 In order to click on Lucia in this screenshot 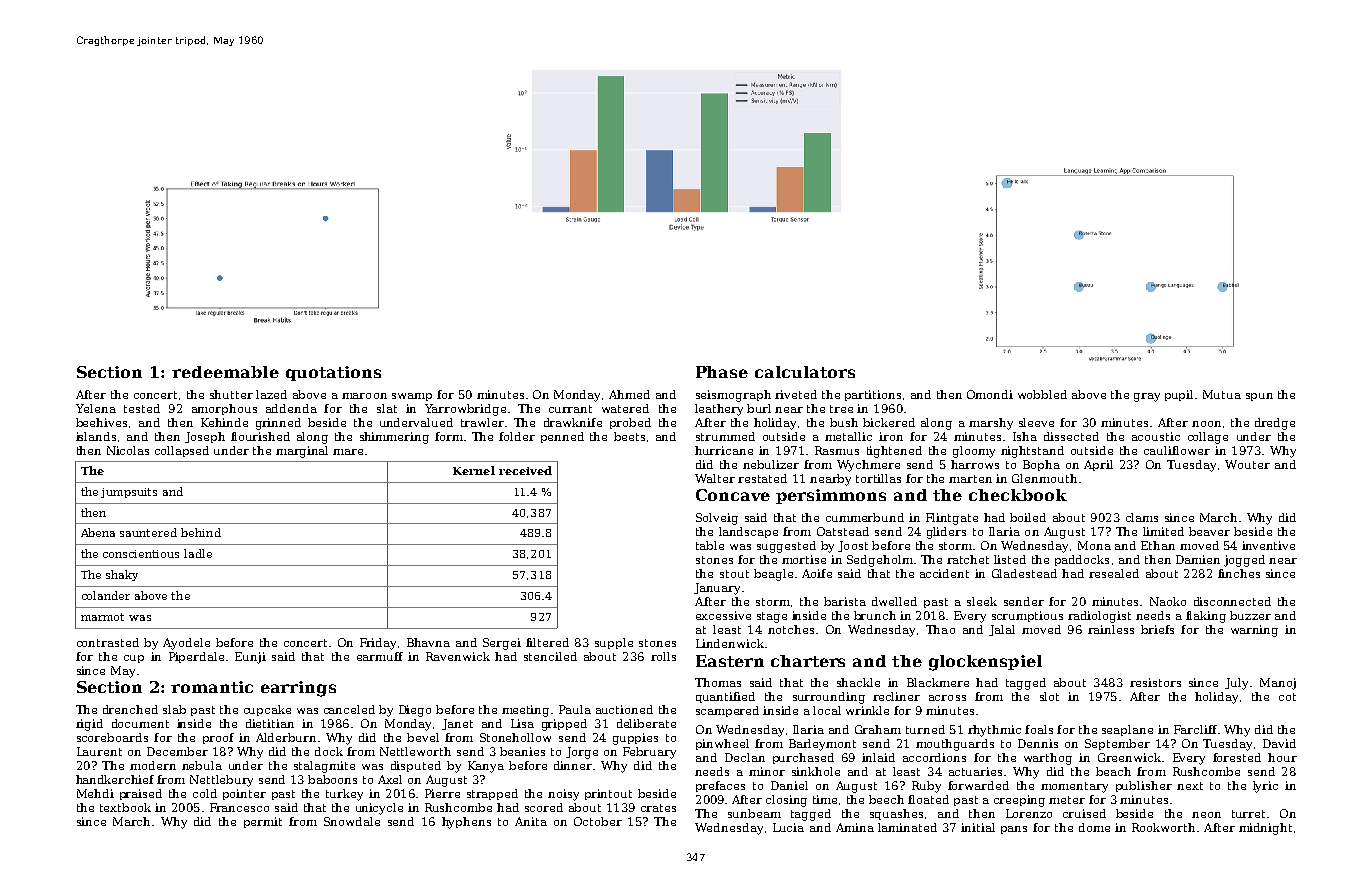, I will do `click(788, 827)`.
